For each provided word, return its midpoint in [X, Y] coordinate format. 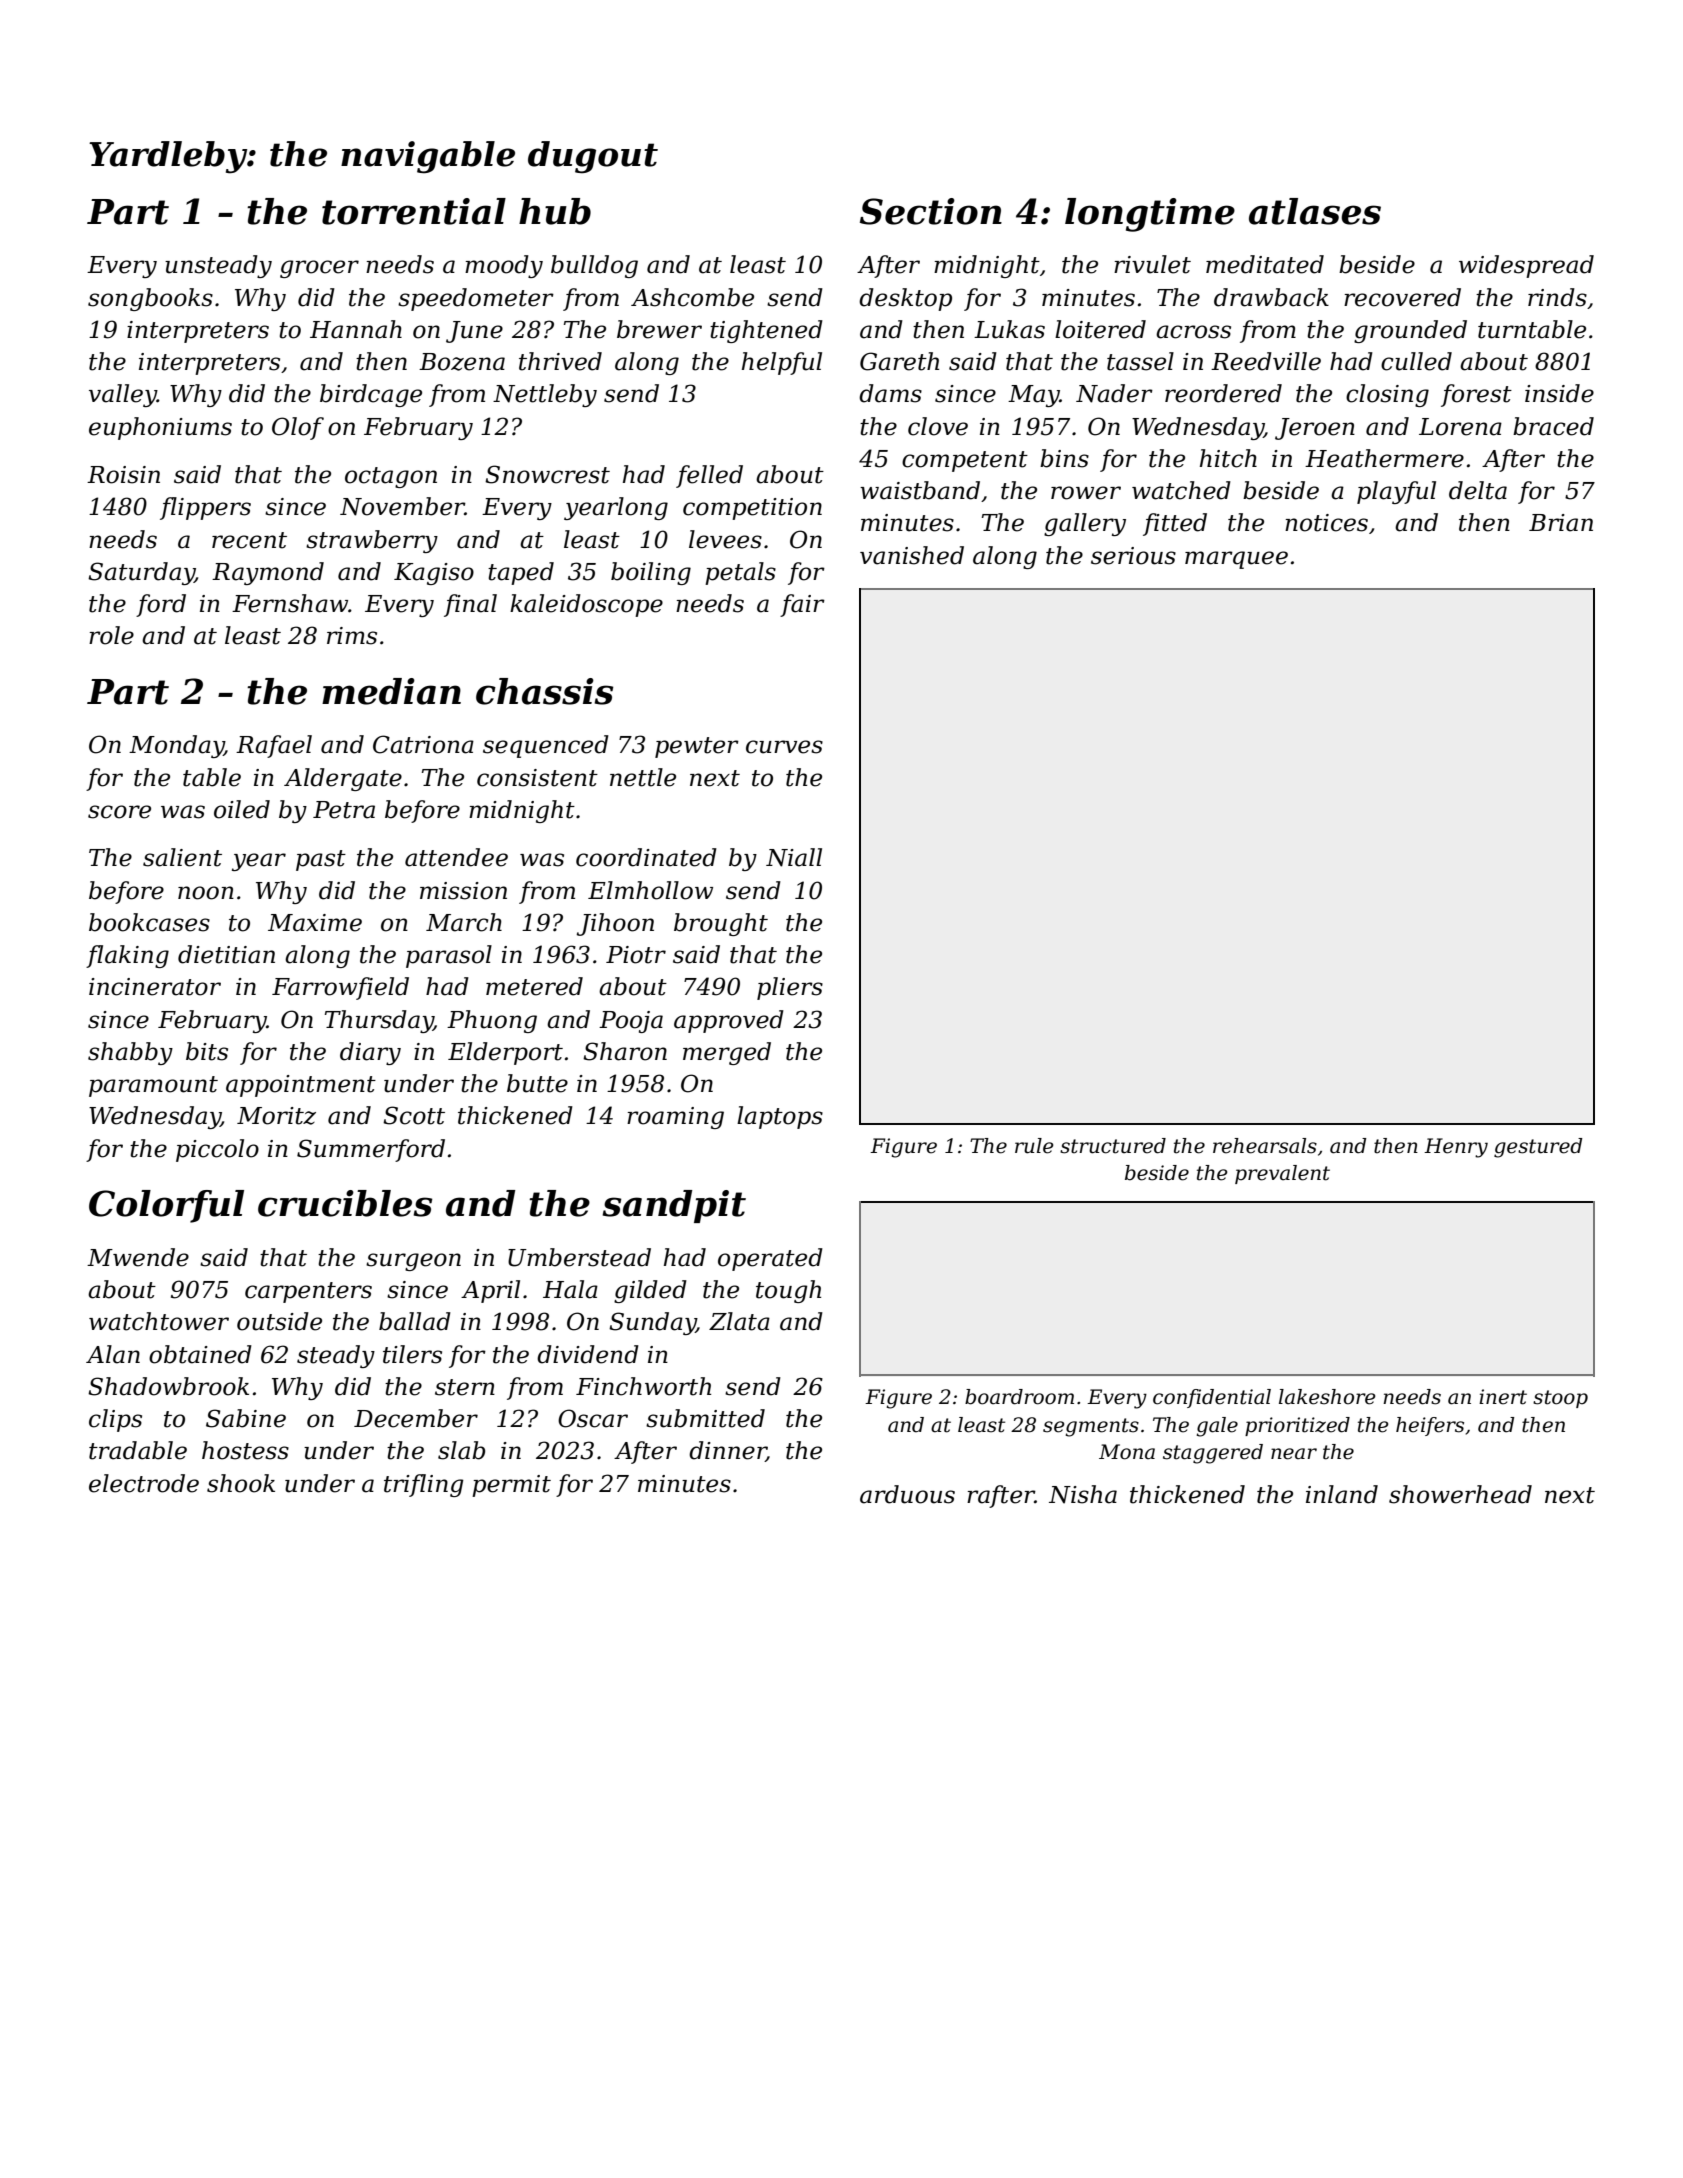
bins [1064, 458]
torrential [414, 211]
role [111, 635]
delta [1478, 490]
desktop [905, 299]
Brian [1561, 523]
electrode [144, 1483]
